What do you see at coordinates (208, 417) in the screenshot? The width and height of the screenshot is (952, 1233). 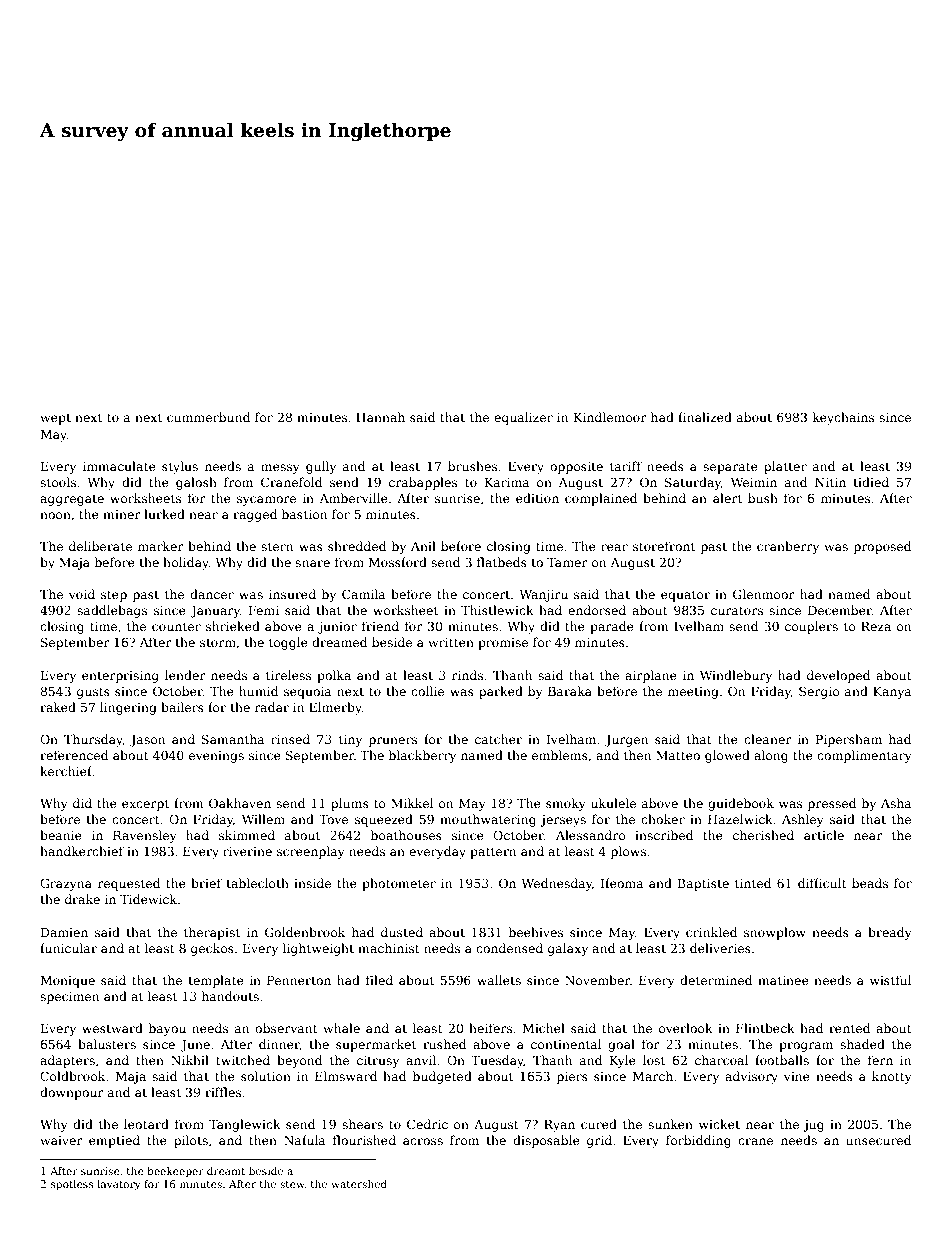 I see `cummerbund` at bounding box center [208, 417].
